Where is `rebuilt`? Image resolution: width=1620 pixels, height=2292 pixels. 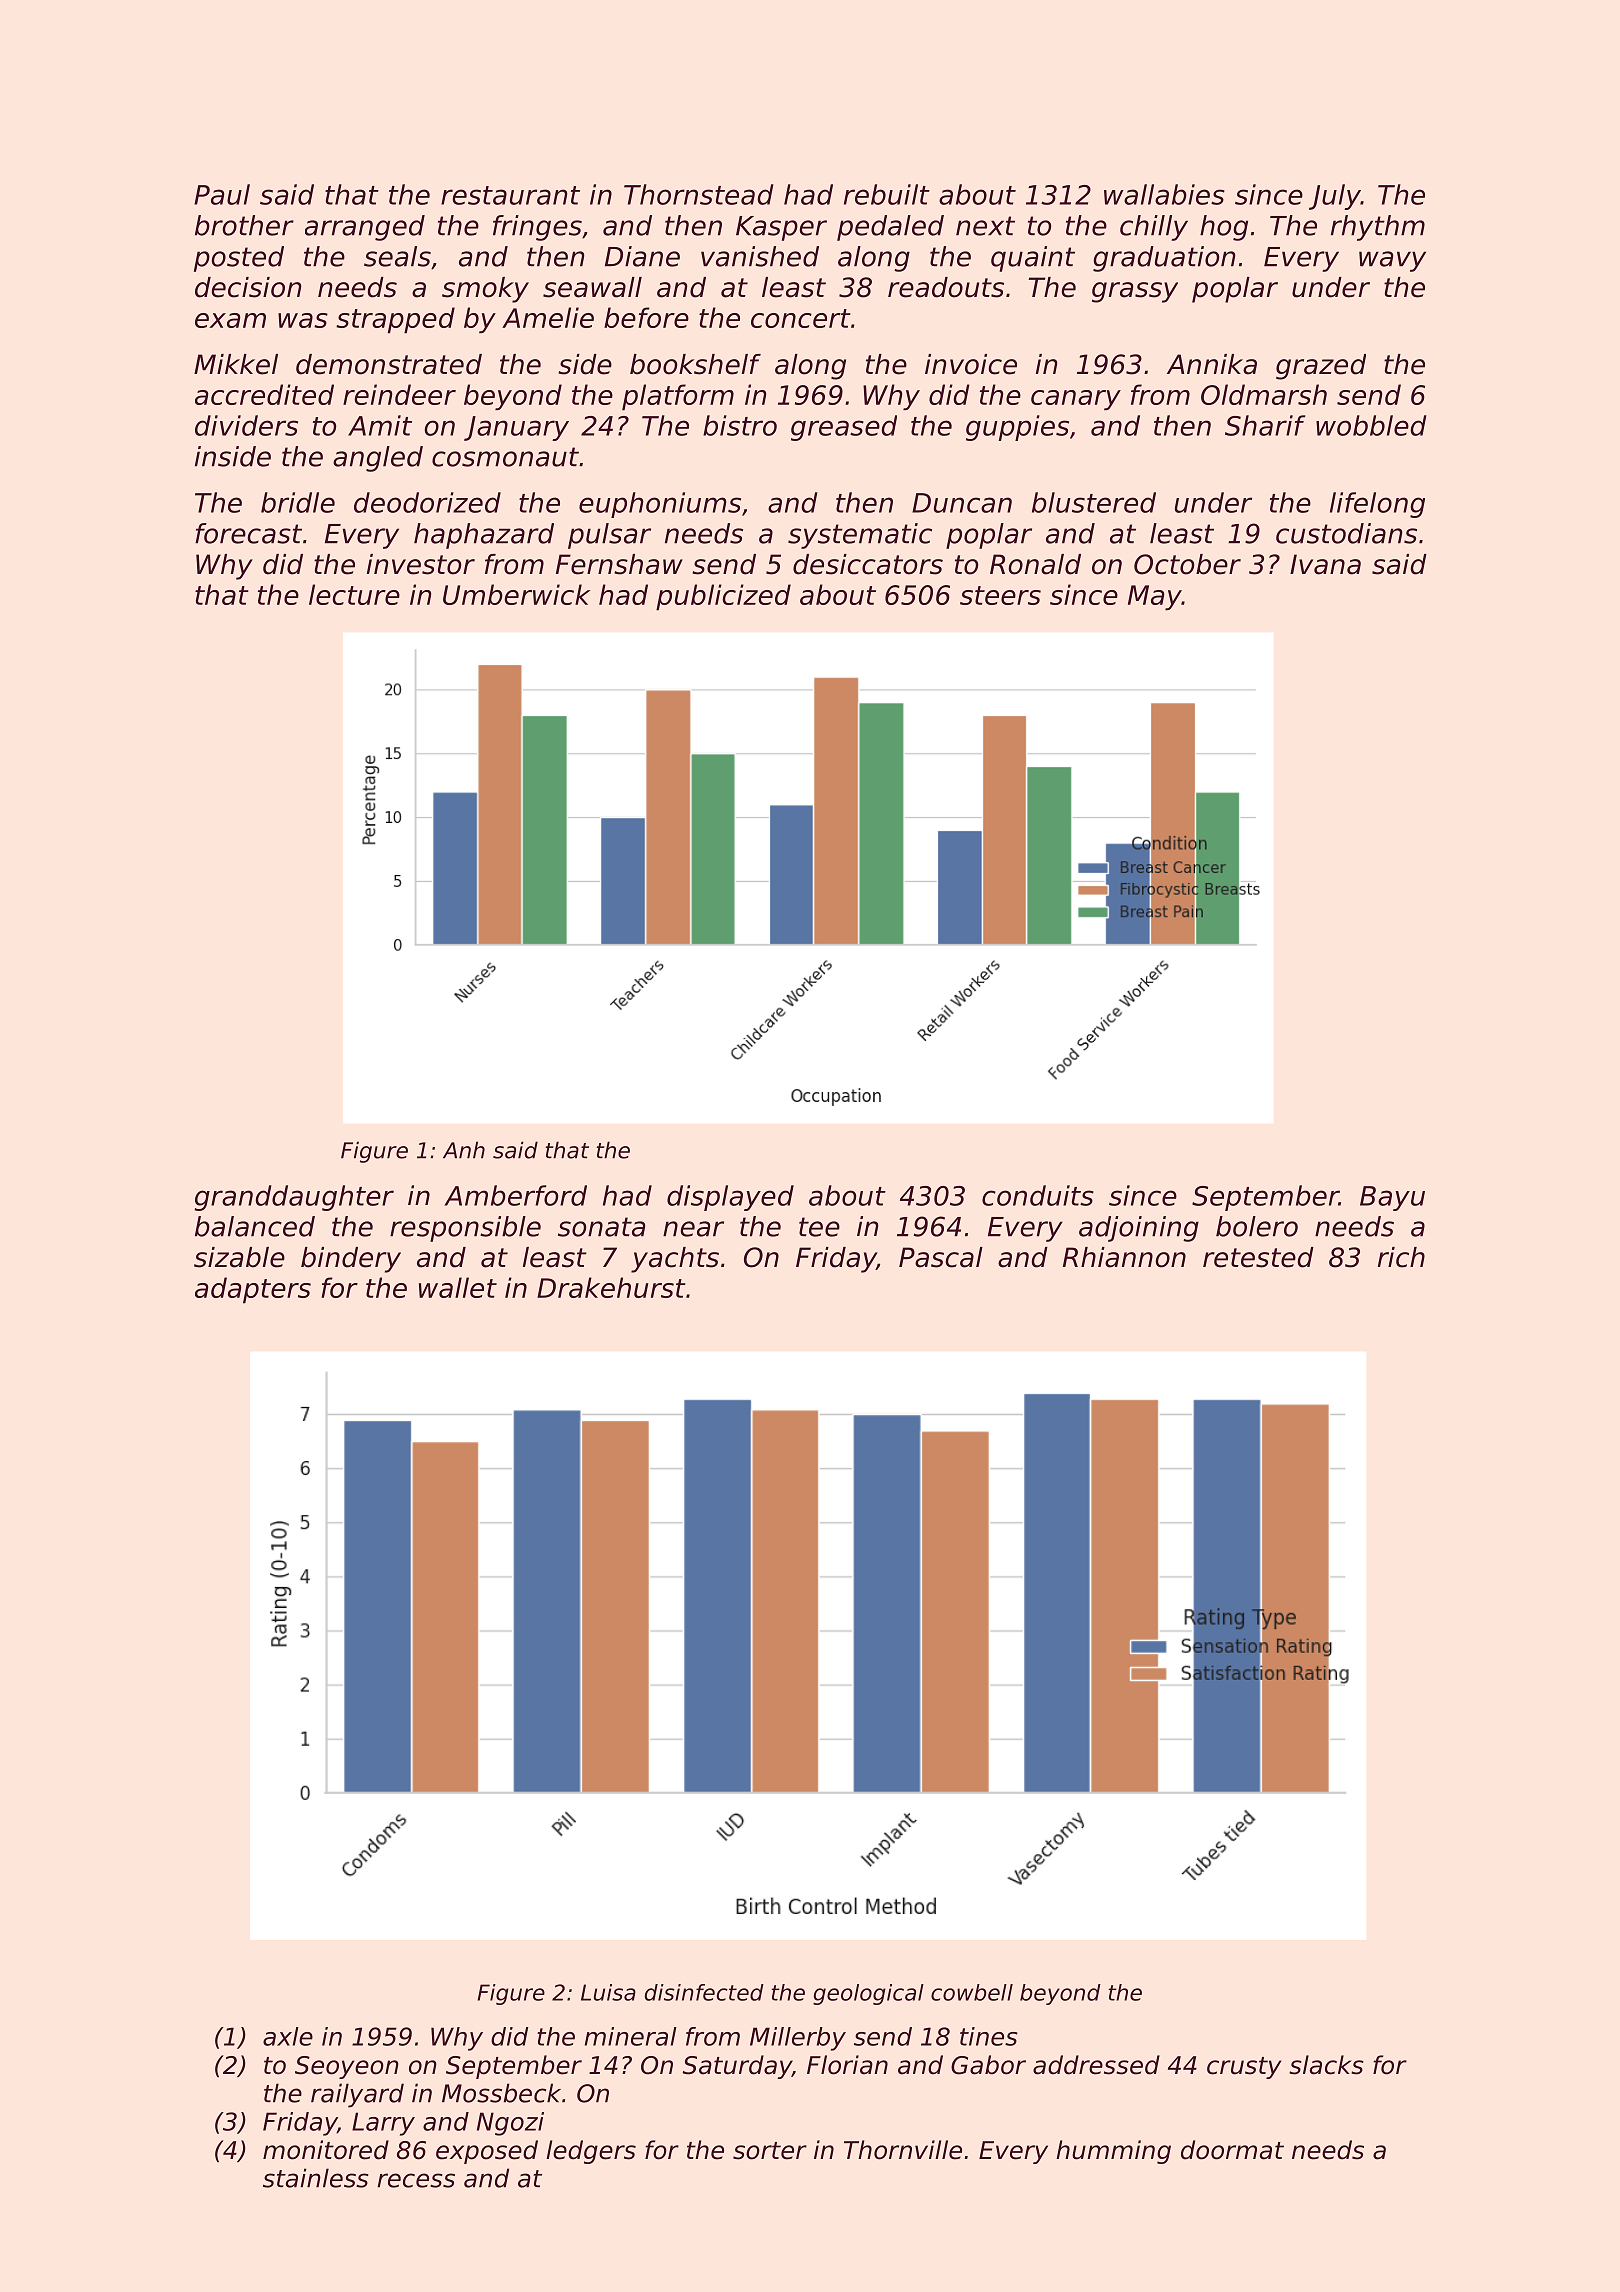 rebuilt is located at coordinates (887, 194).
